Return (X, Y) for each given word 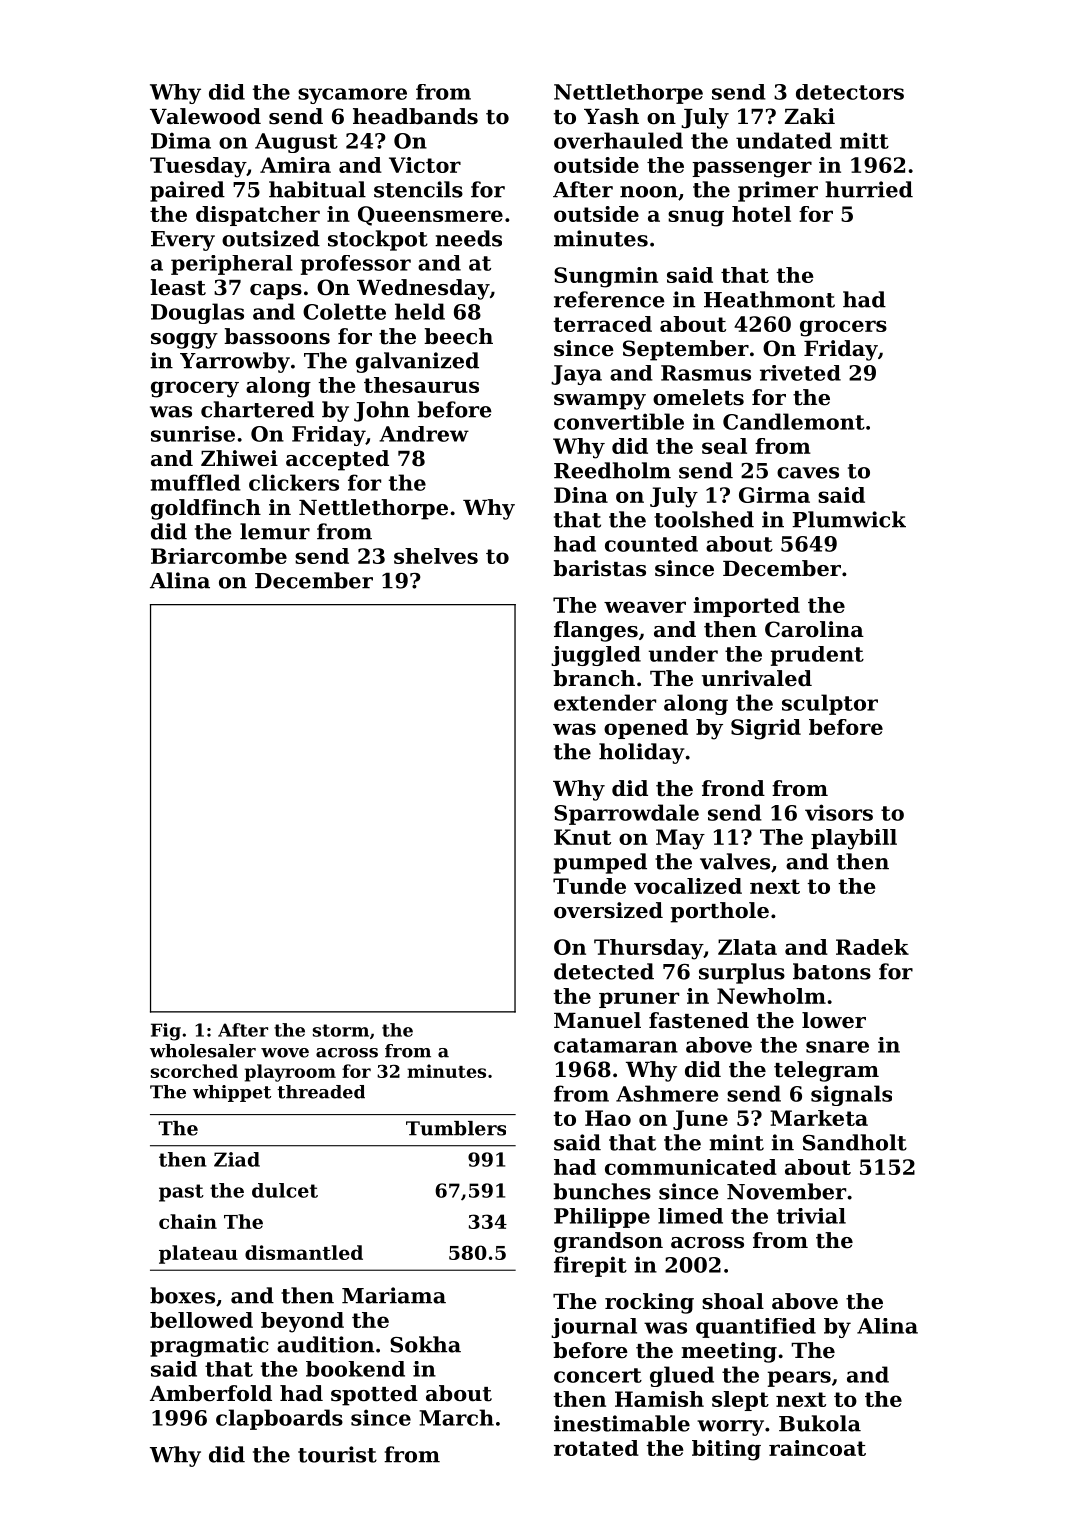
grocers (843, 328)
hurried (869, 189)
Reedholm (612, 470)
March (456, 1417)
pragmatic (209, 1346)
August (296, 143)
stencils (418, 189)
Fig (166, 1032)
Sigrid (766, 729)
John (382, 411)
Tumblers (456, 1128)
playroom (290, 1073)
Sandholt (855, 1142)
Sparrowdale (626, 814)
